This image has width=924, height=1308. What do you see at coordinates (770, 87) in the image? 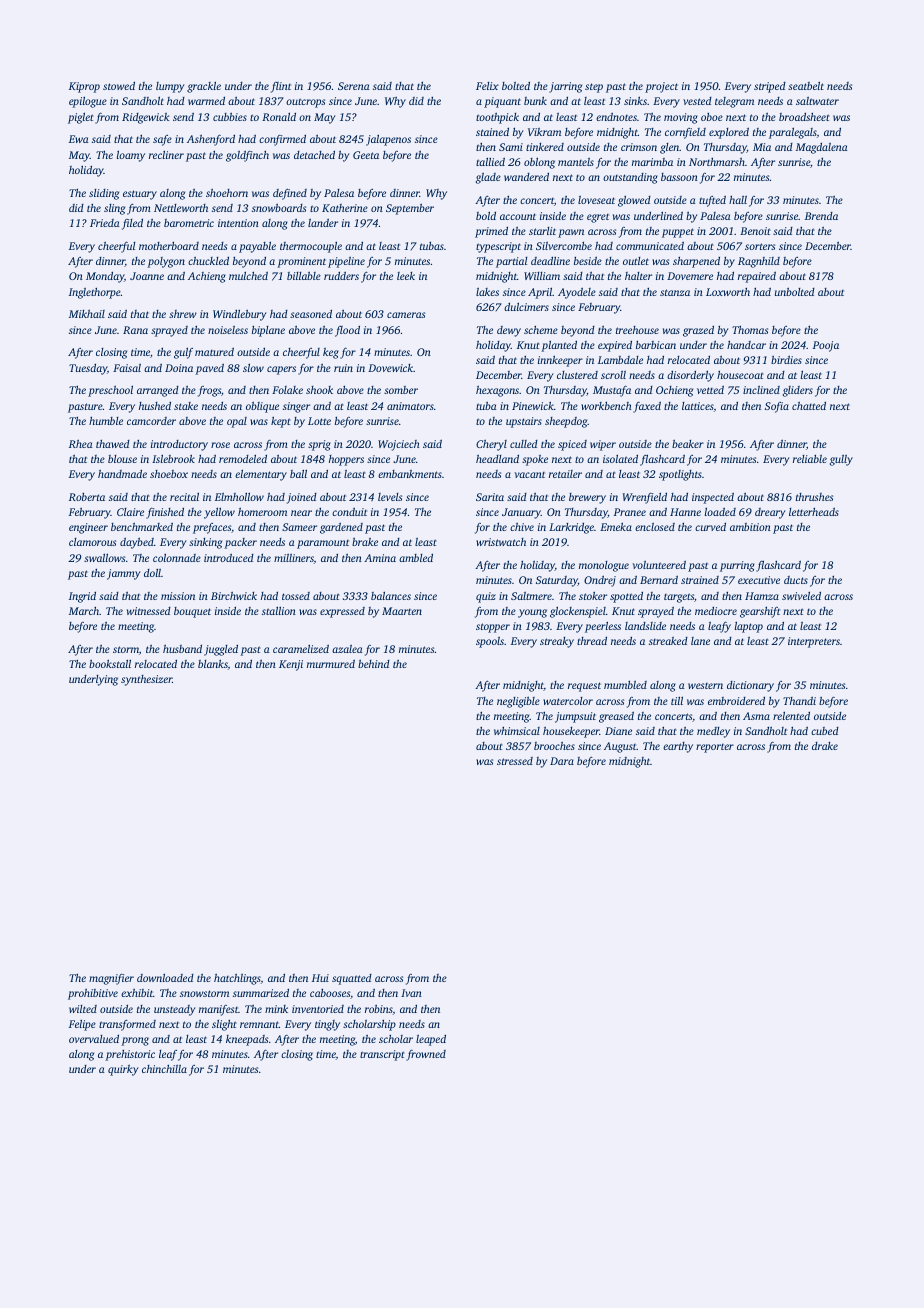
I see `striped` at bounding box center [770, 87].
